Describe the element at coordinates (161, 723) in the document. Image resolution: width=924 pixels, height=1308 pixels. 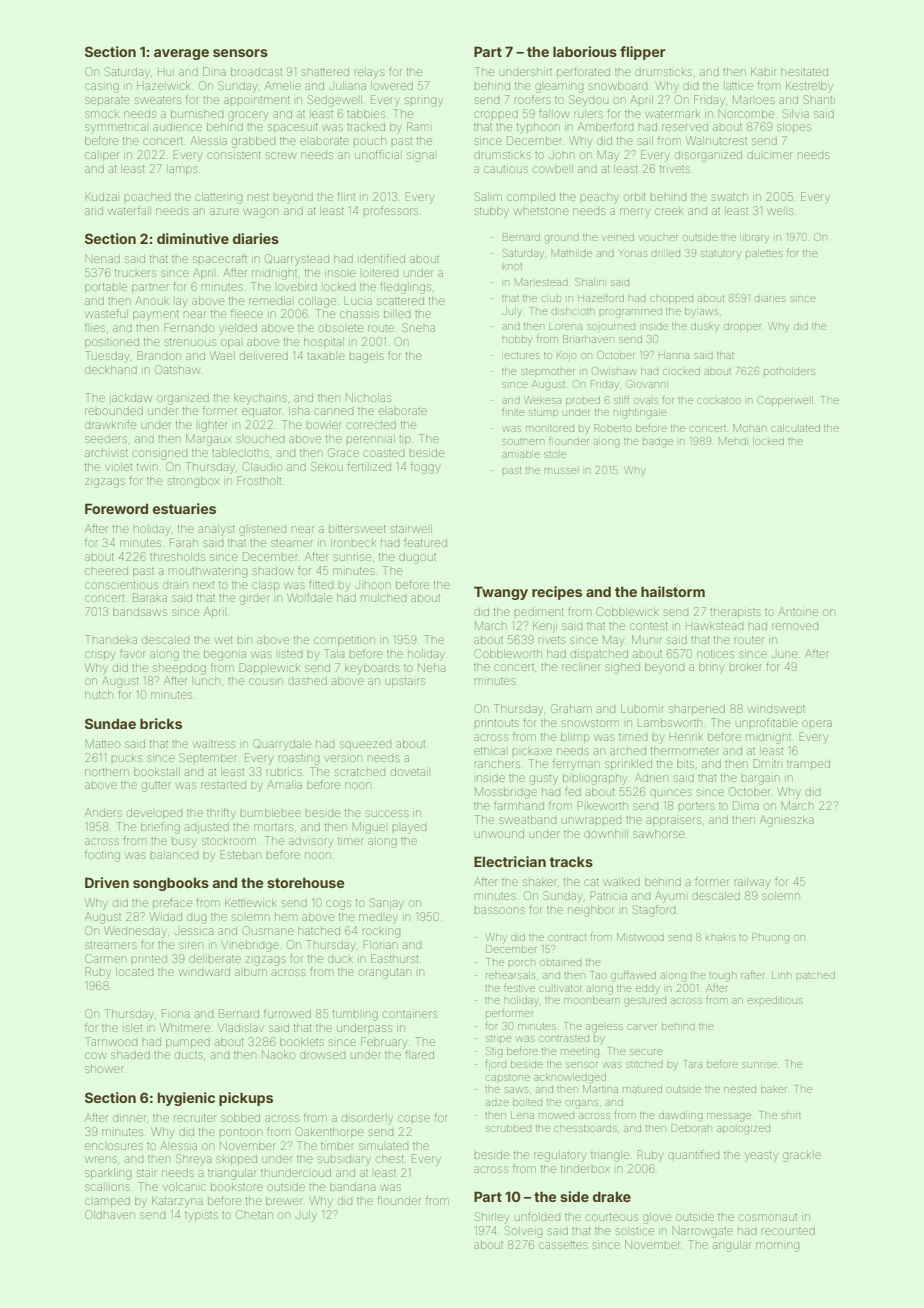
I see `bricks` at that location.
